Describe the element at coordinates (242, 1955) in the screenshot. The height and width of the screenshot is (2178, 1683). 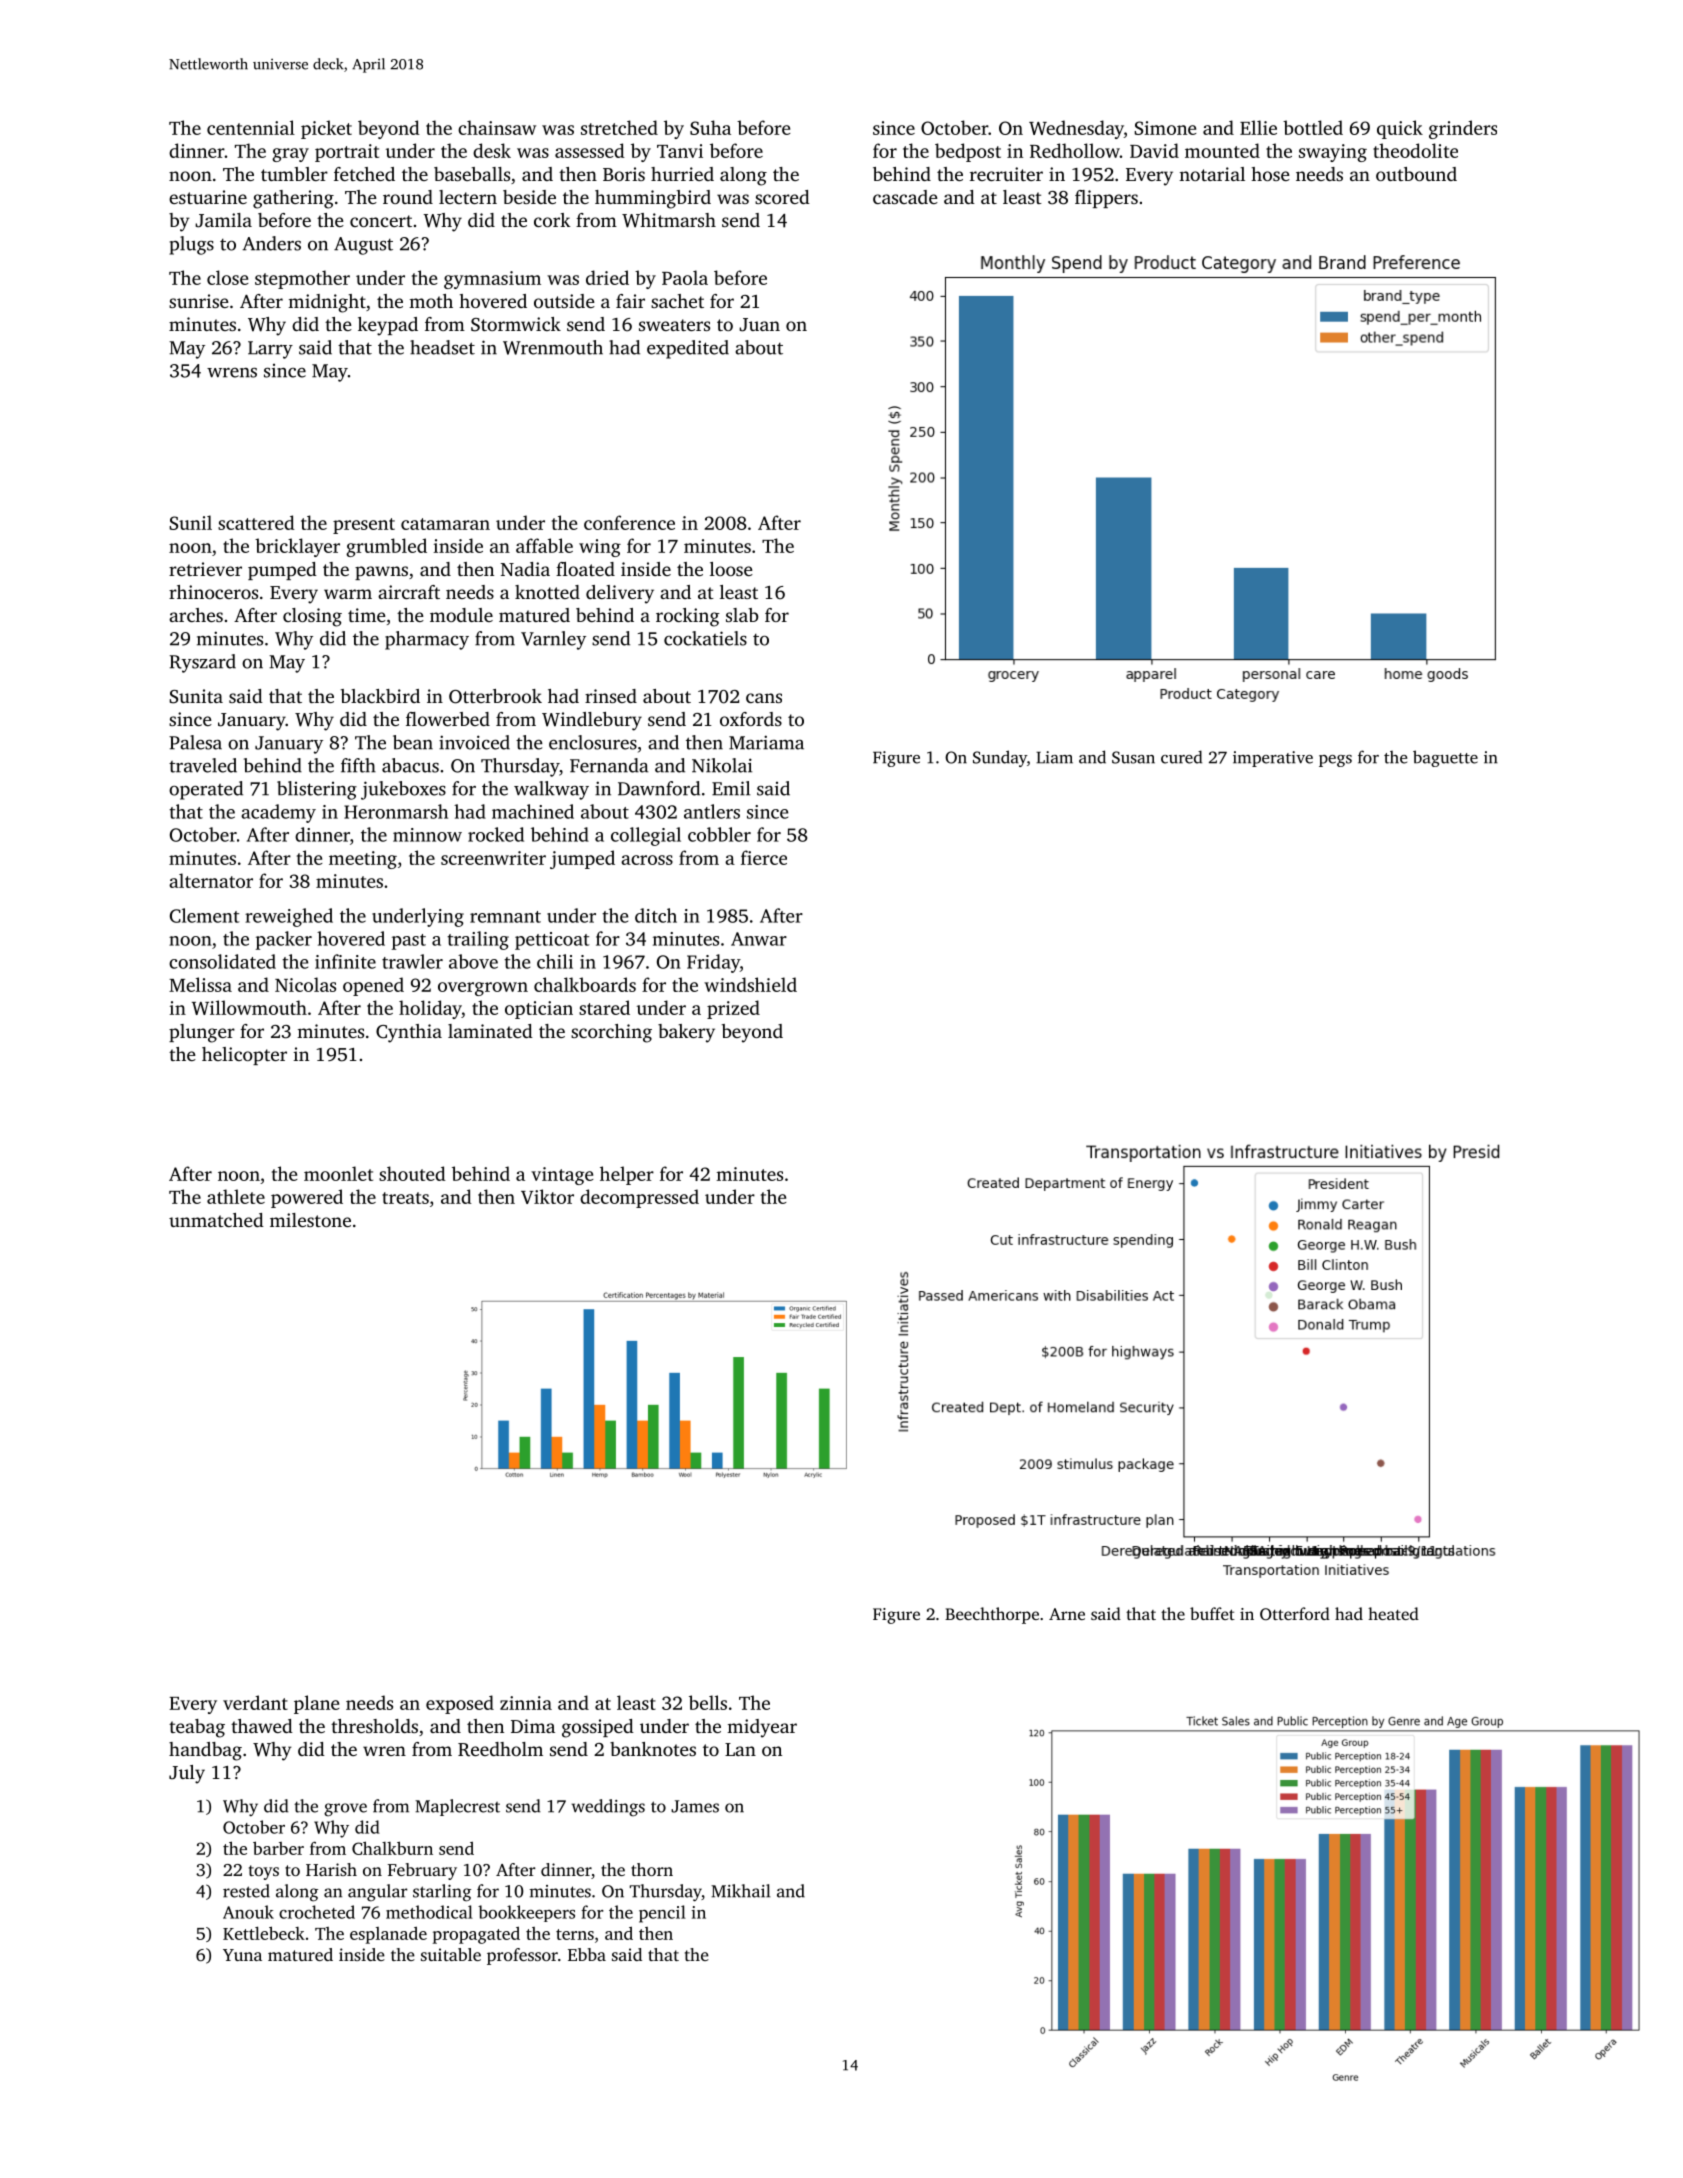
I see `Yuna` at that location.
